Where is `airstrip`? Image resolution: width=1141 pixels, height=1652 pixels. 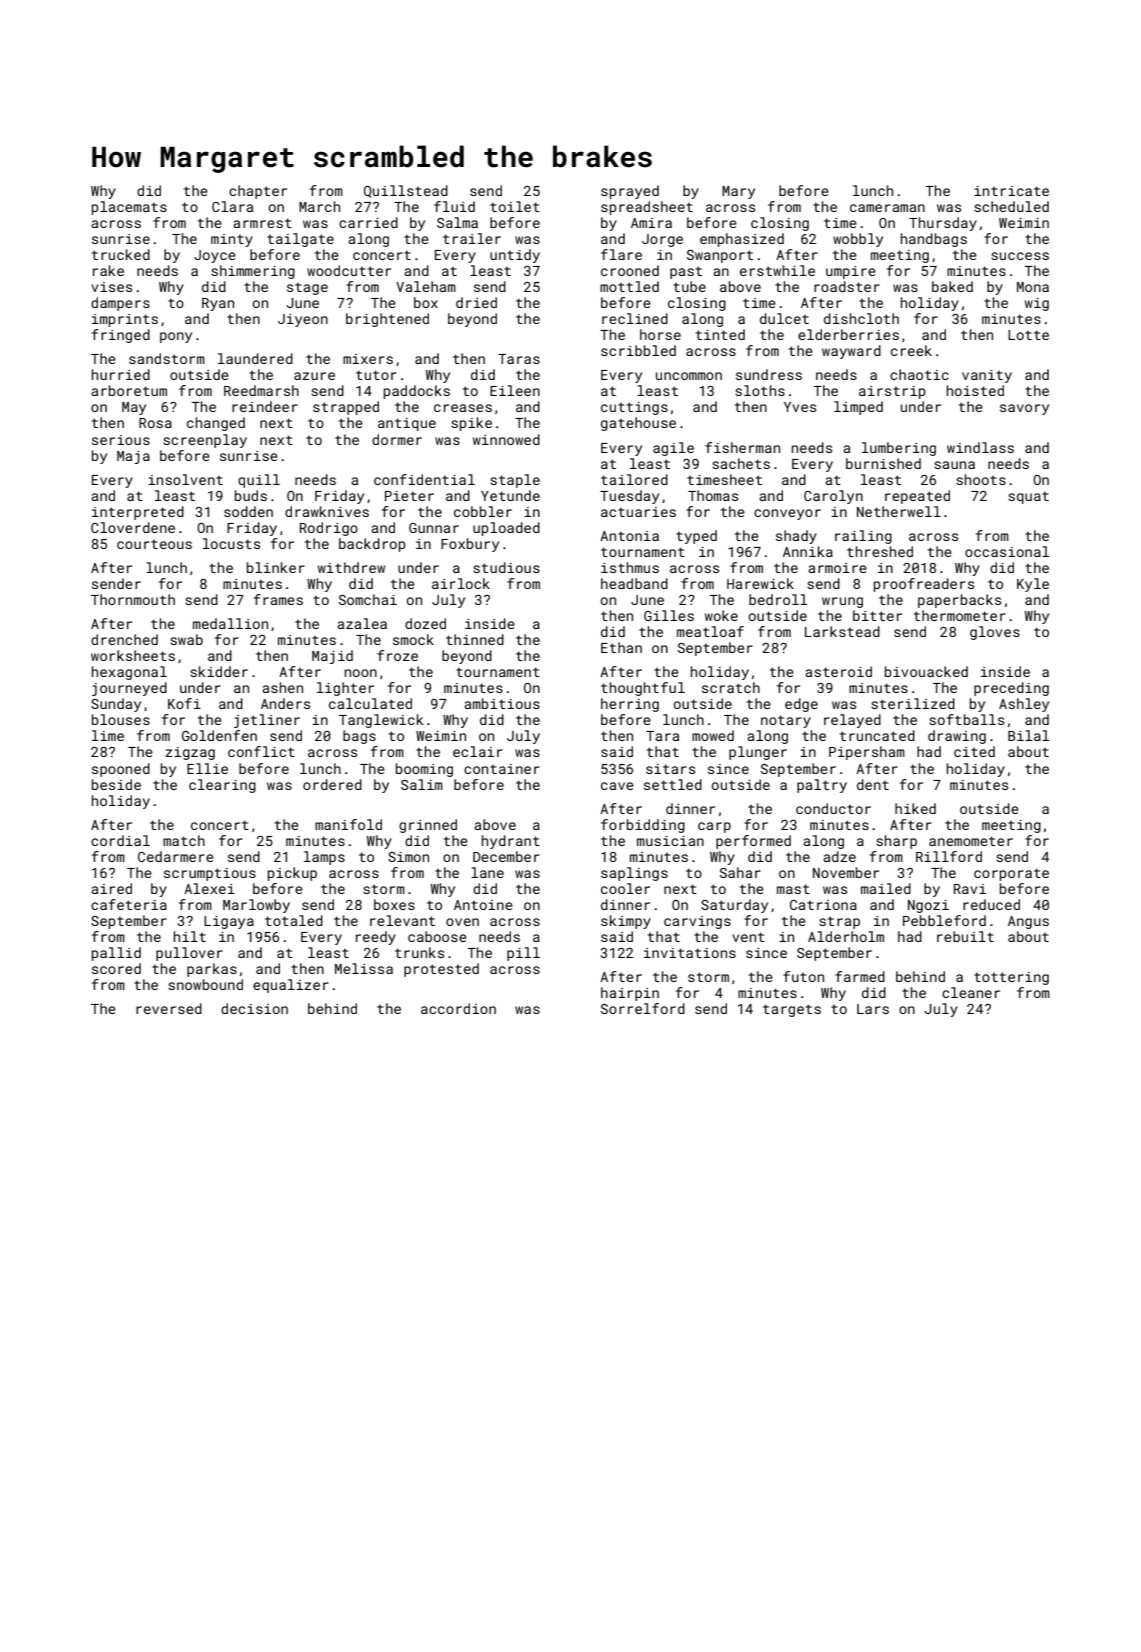
airstrip is located at coordinates (892, 392).
